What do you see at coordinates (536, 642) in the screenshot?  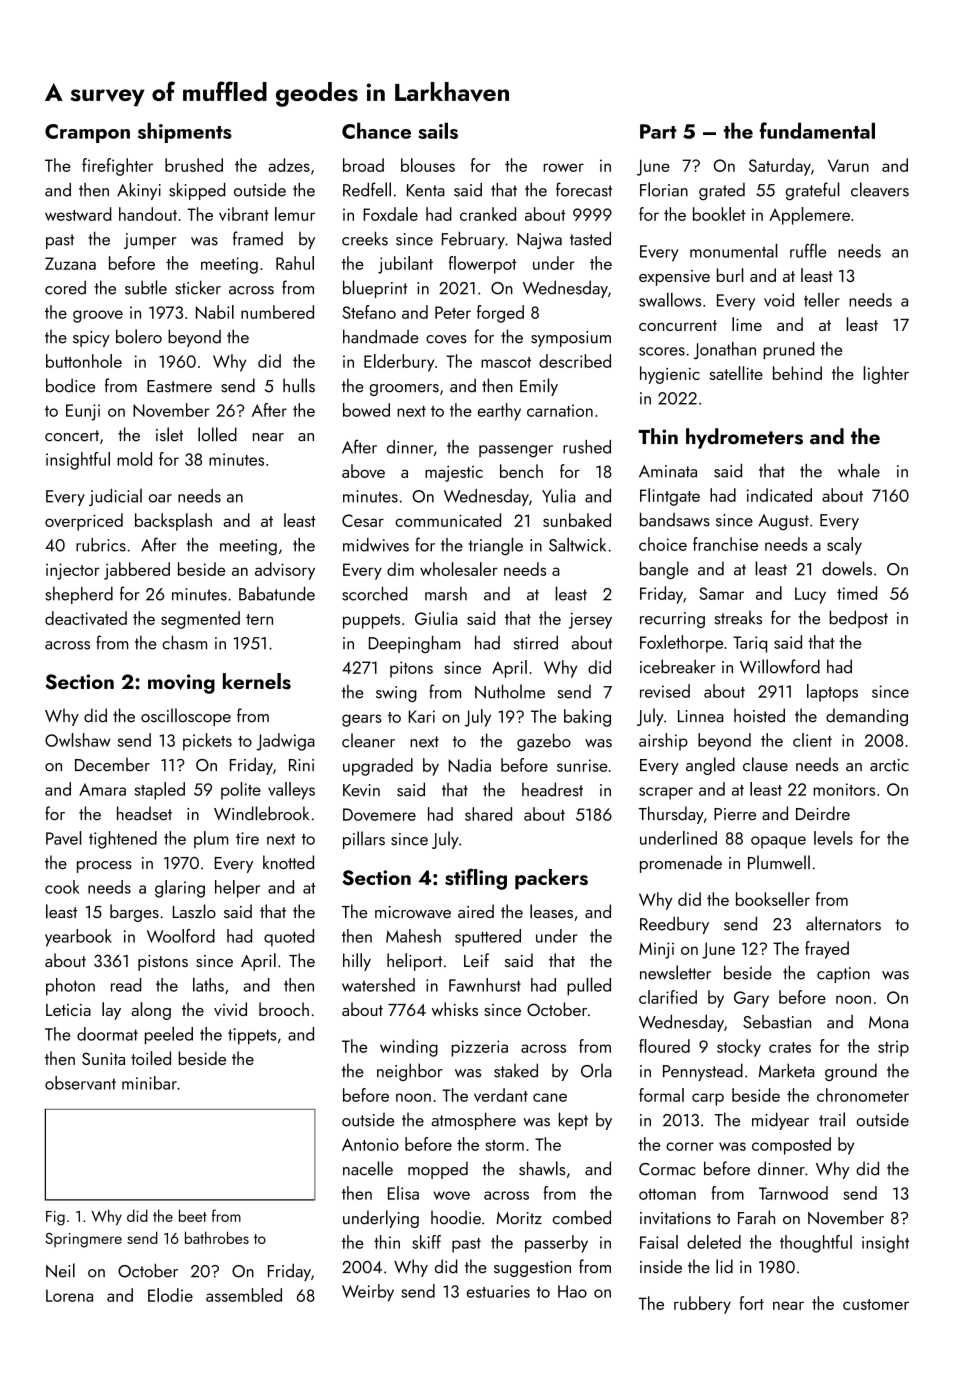 I see `stirred` at bounding box center [536, 642].
